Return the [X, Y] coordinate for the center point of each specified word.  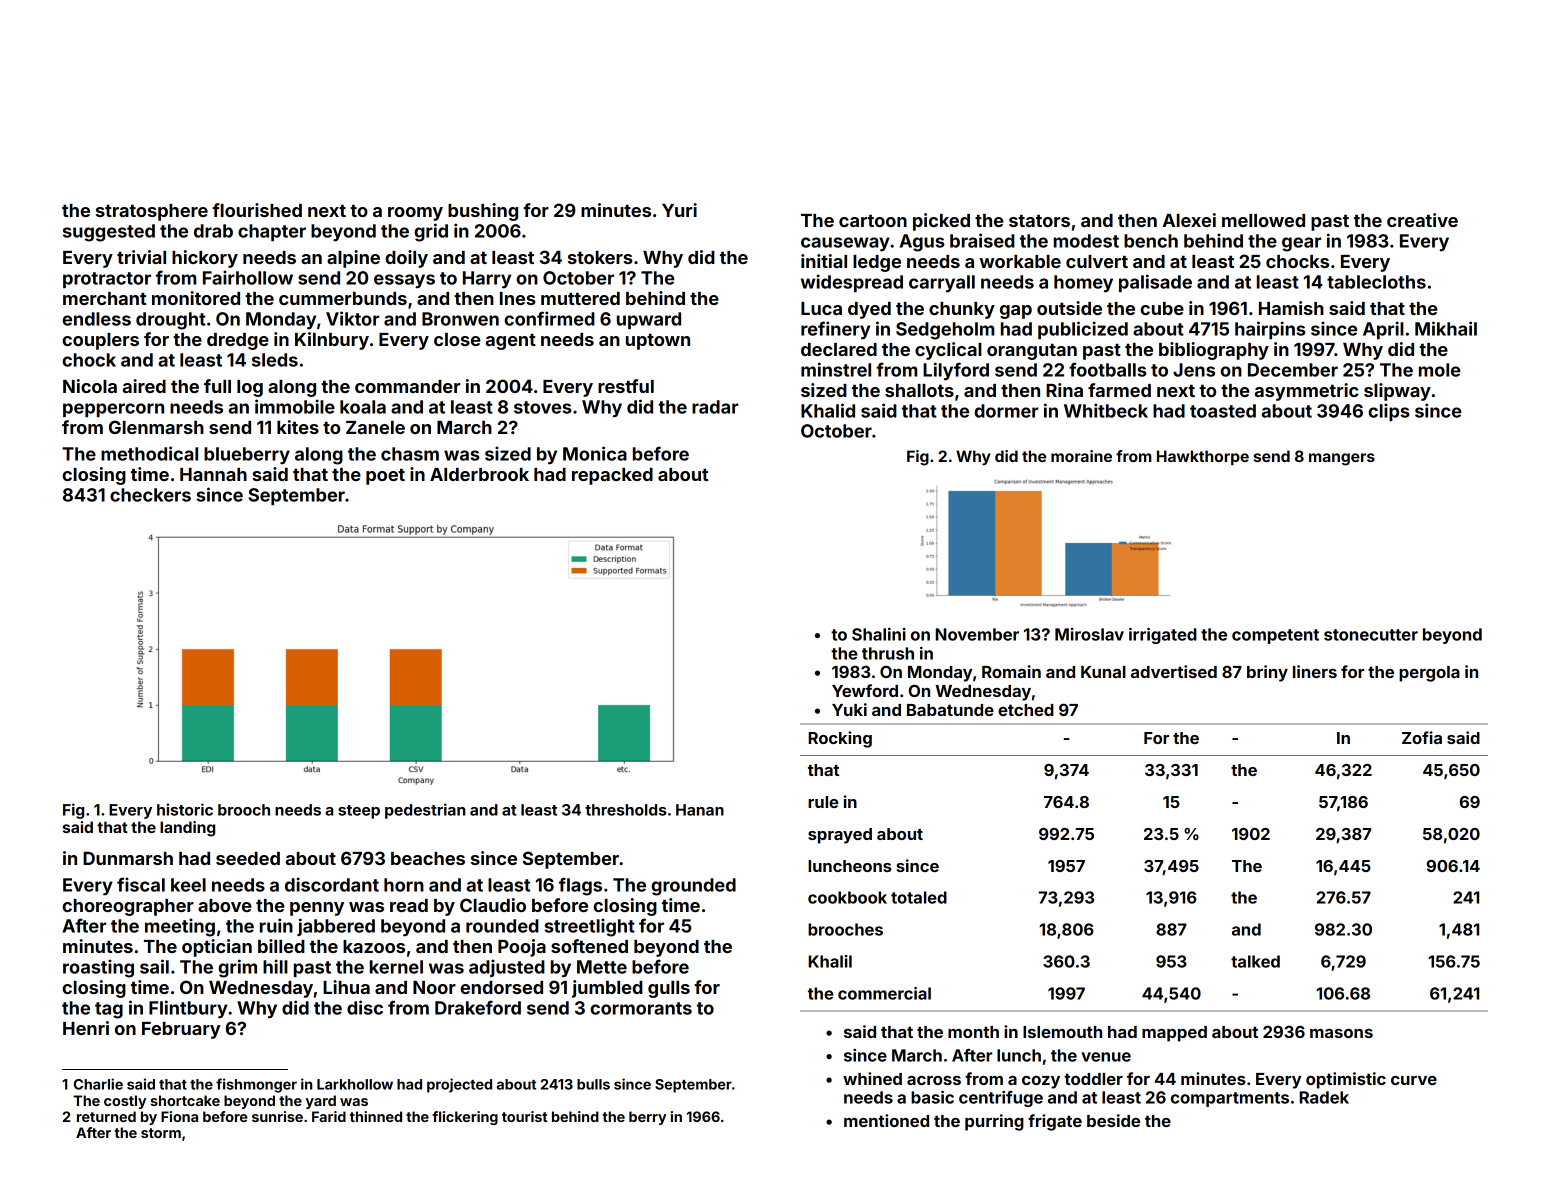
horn [404, 885]
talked [1255, 961]
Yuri [679, 210]
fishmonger [256, 1085]
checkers [150, 495]
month [973, 1032]
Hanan [700, 810]
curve [1414, 1080]
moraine [1081, 456]
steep [359, 812]
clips [1389, 412]
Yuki [849, 709]
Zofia [1422, 737]
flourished [257, 210]
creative [1422, 220]
